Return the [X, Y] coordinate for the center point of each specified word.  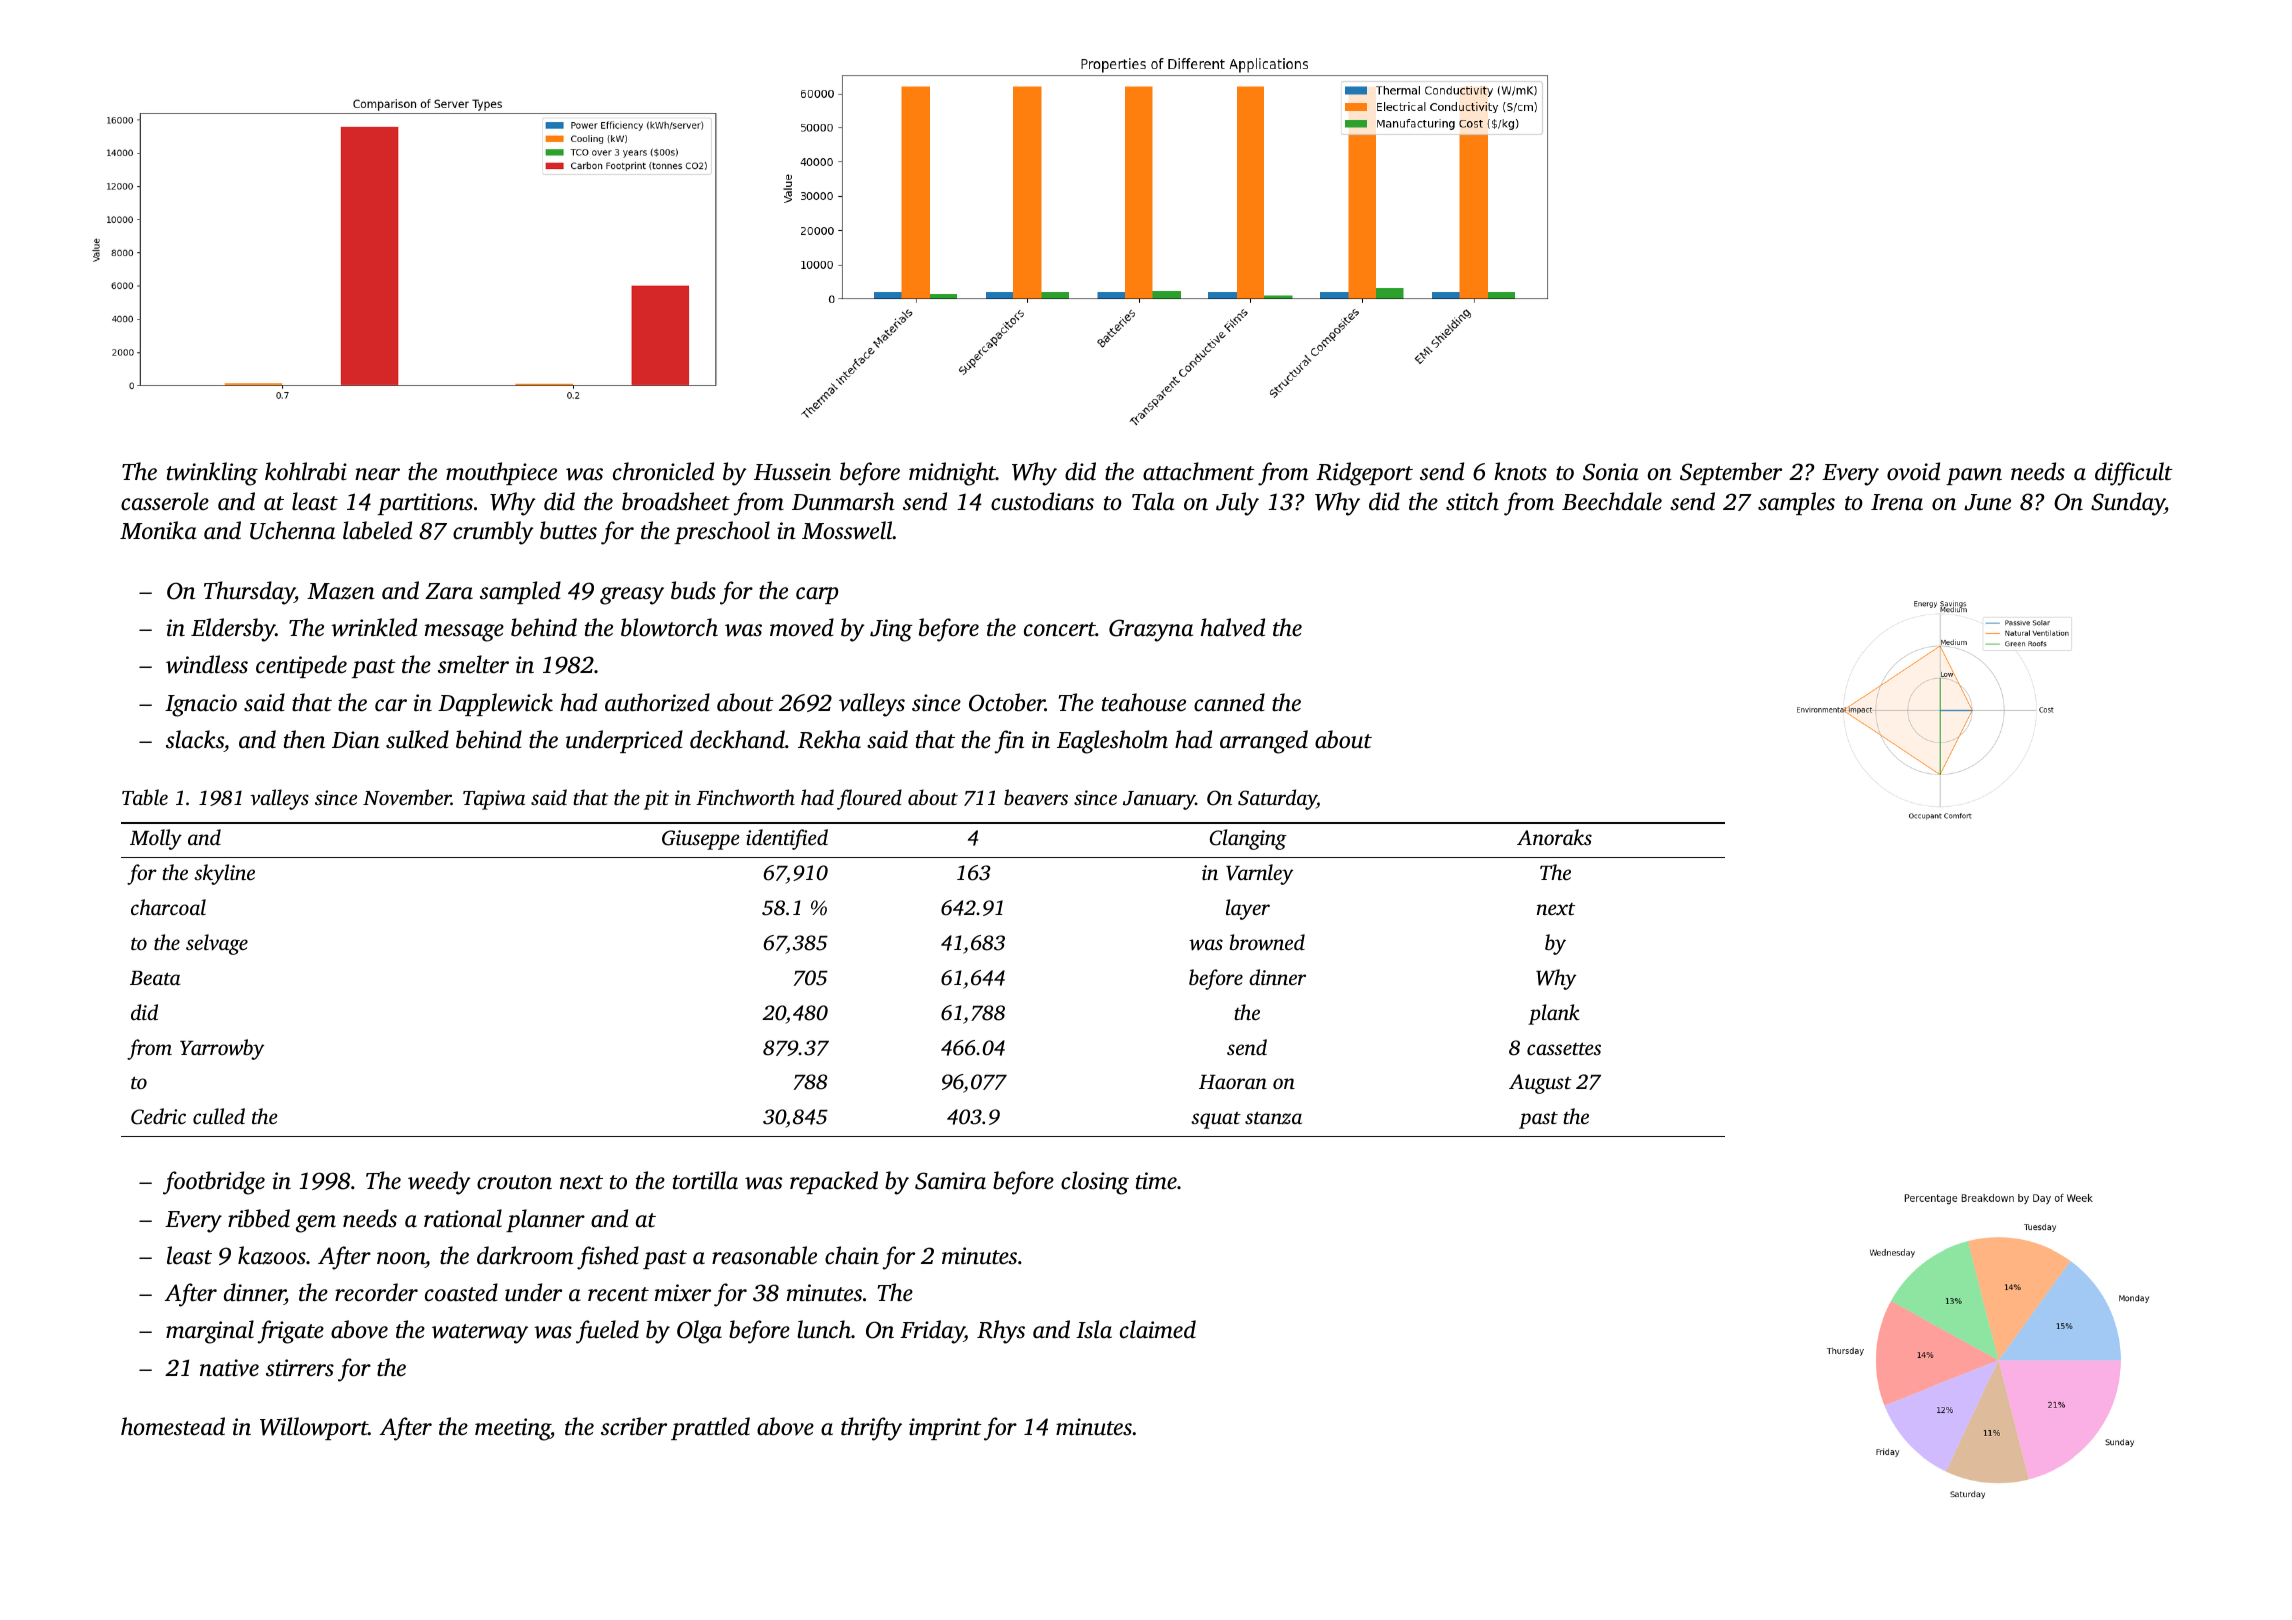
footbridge [214, 1183]
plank [1554, 1014]
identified [787, 839]
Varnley [1259, 874]
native [229, 1368]
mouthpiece [501, 473]
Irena [1897, 502]
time [1156, 1181]
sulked [417, 739]
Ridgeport [1364, 474]
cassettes [1564, 1048]
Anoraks [1554, 837]
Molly [156, 839]
